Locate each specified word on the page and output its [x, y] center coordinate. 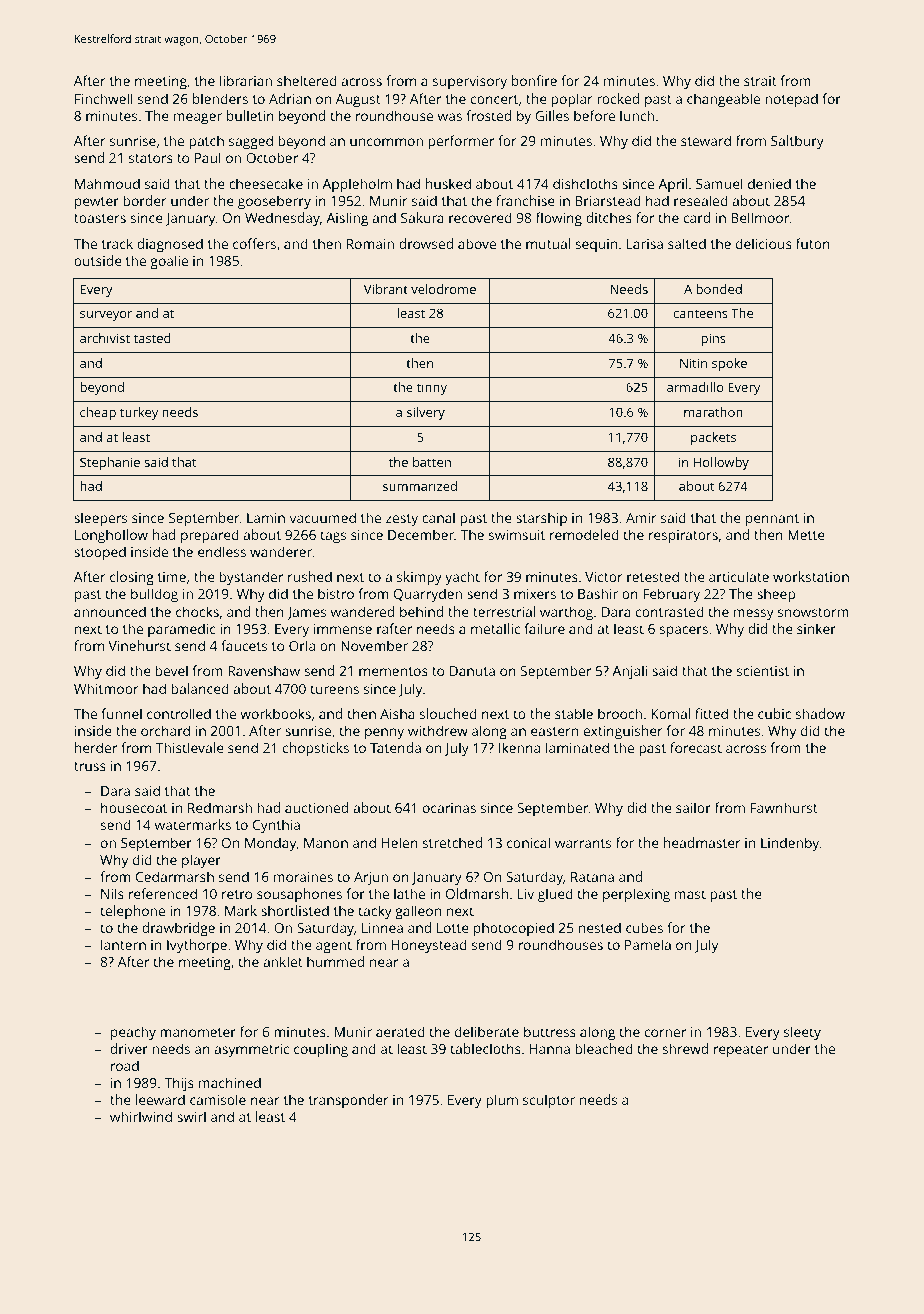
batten [432, 462]
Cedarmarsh [175, 876]
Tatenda [395, 747]
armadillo [695, 387]
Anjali [629, 672]
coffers [254, 243]
